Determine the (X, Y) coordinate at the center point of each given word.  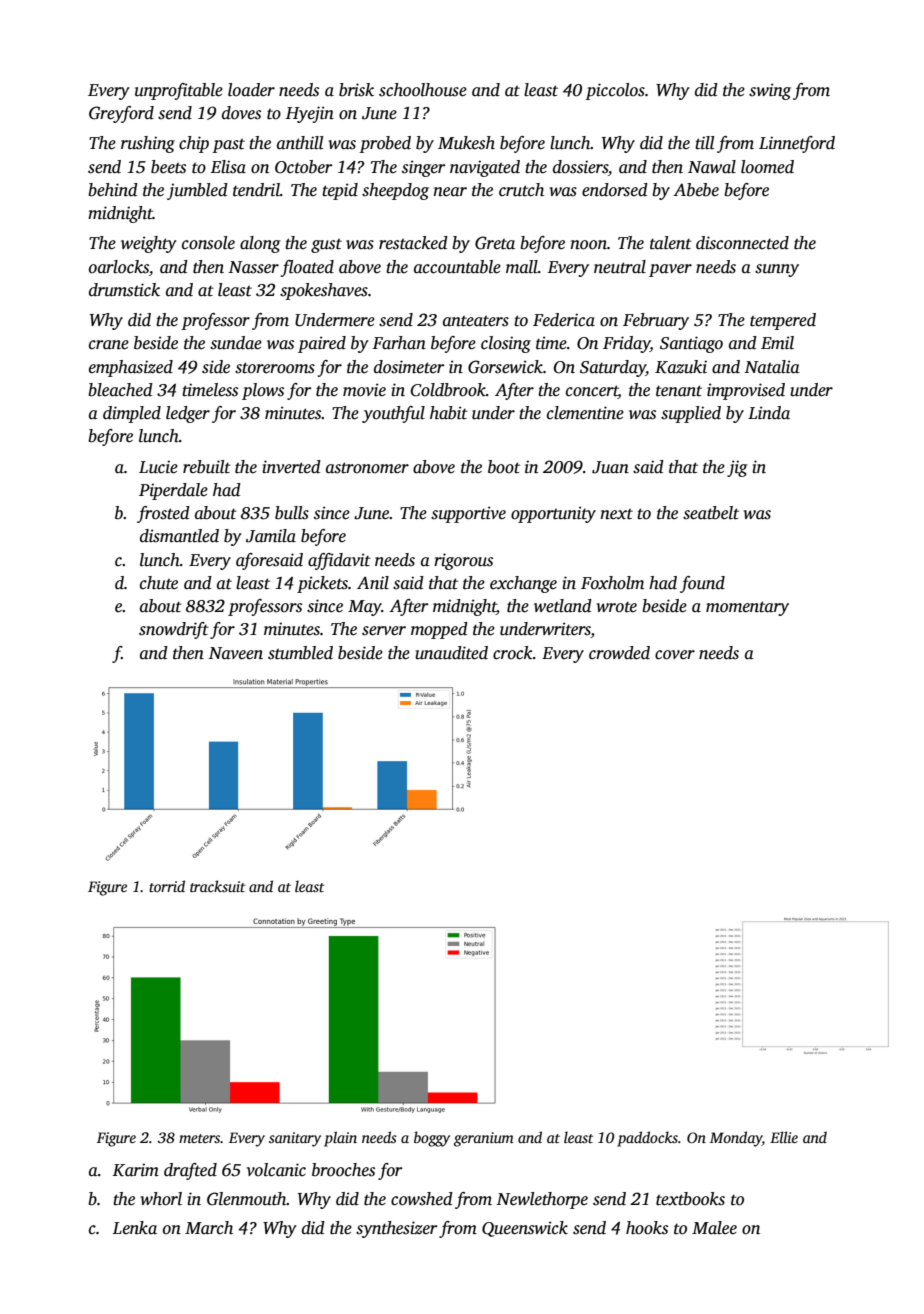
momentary (747, 608)
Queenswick (525, 1229)
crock (513, 653)
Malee (714, 1228)
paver (670, 270)
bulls (292, 513)
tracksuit (217, 886)
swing (770, 91)
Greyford (121, 114)
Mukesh (466, 143)
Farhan (399, 343)
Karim (136, 1170)
